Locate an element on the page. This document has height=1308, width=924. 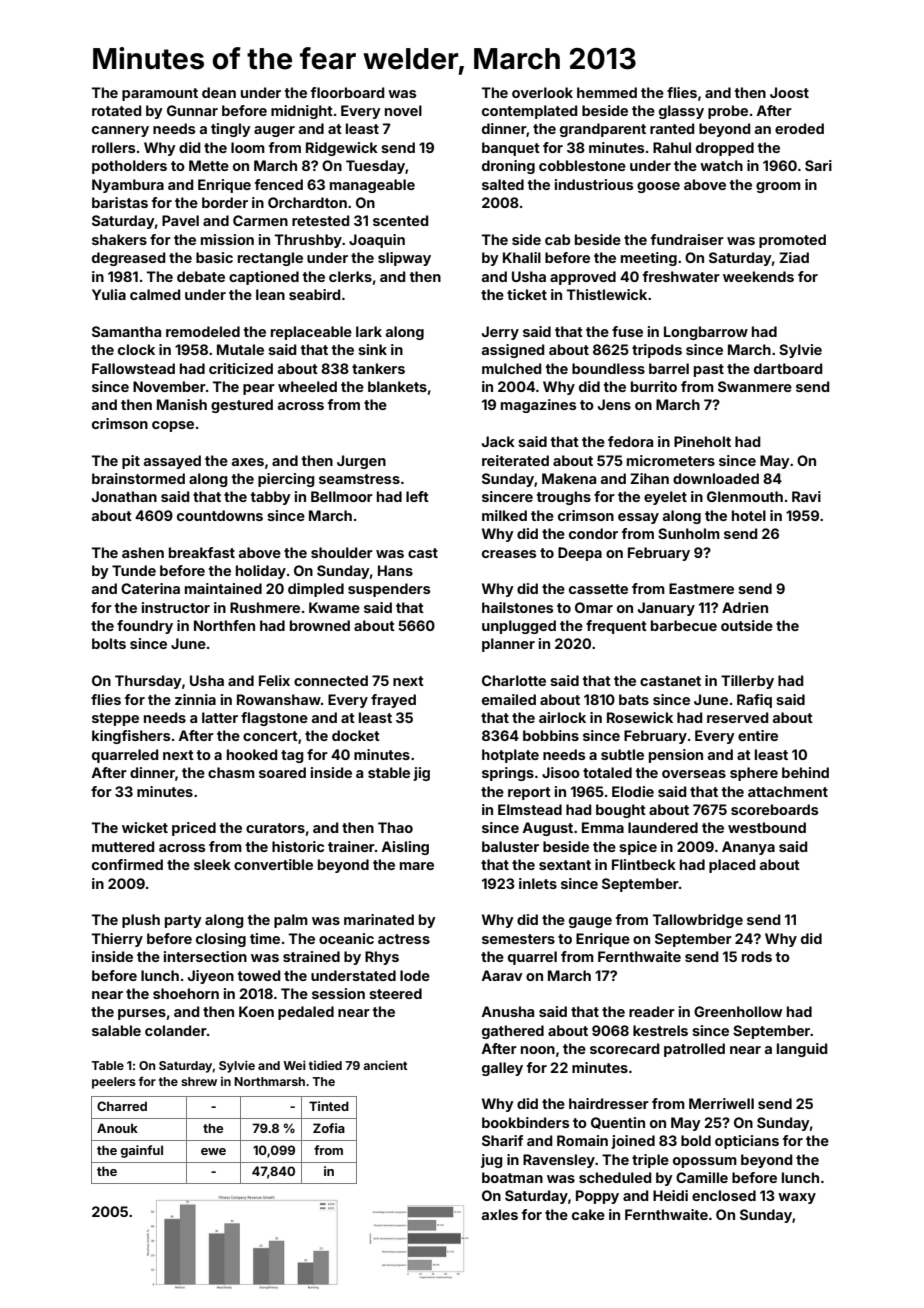
Longbarrow is located at coordinates (706, 333).
